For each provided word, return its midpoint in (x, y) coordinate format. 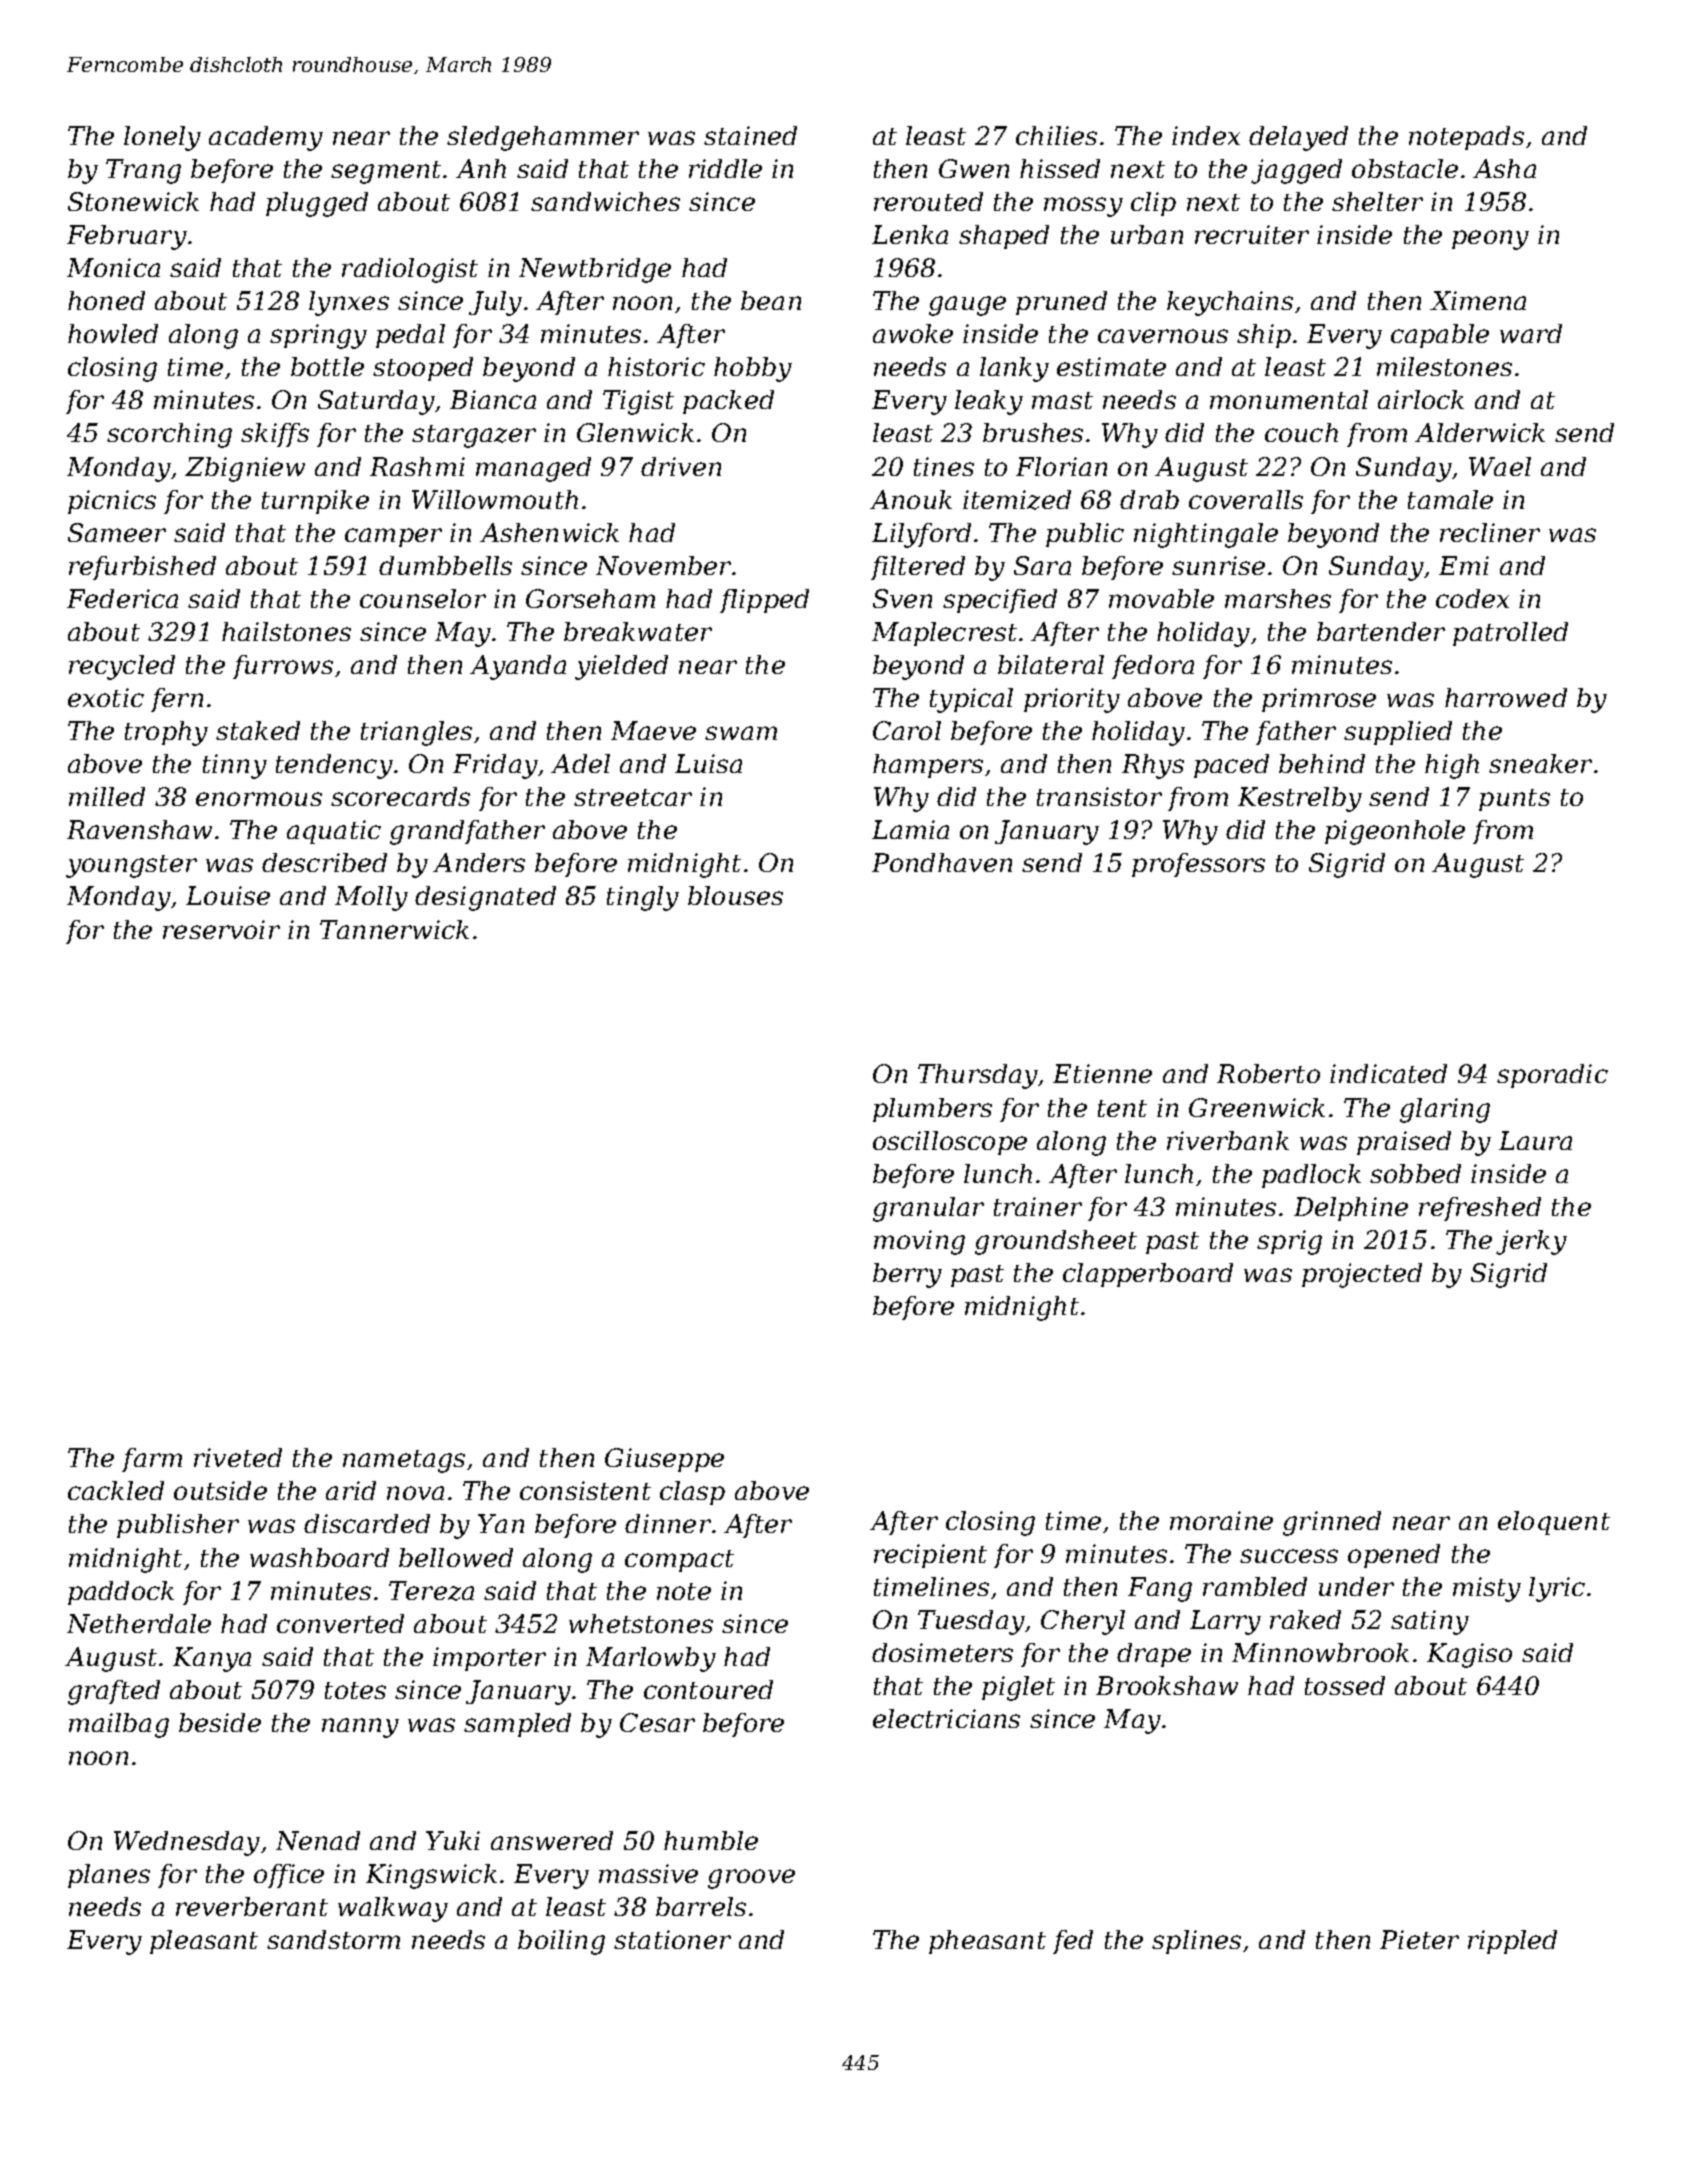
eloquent (1554, 1523)
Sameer (117, 532)
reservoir (221, 929)
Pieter (1419, 1939)
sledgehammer (543, 138)
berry (907, 1275)
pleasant (204, 1942)
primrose (1319, 700)
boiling (561, 1942)
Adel (580, 763)
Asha (1504, 168)
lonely (162, 138)
